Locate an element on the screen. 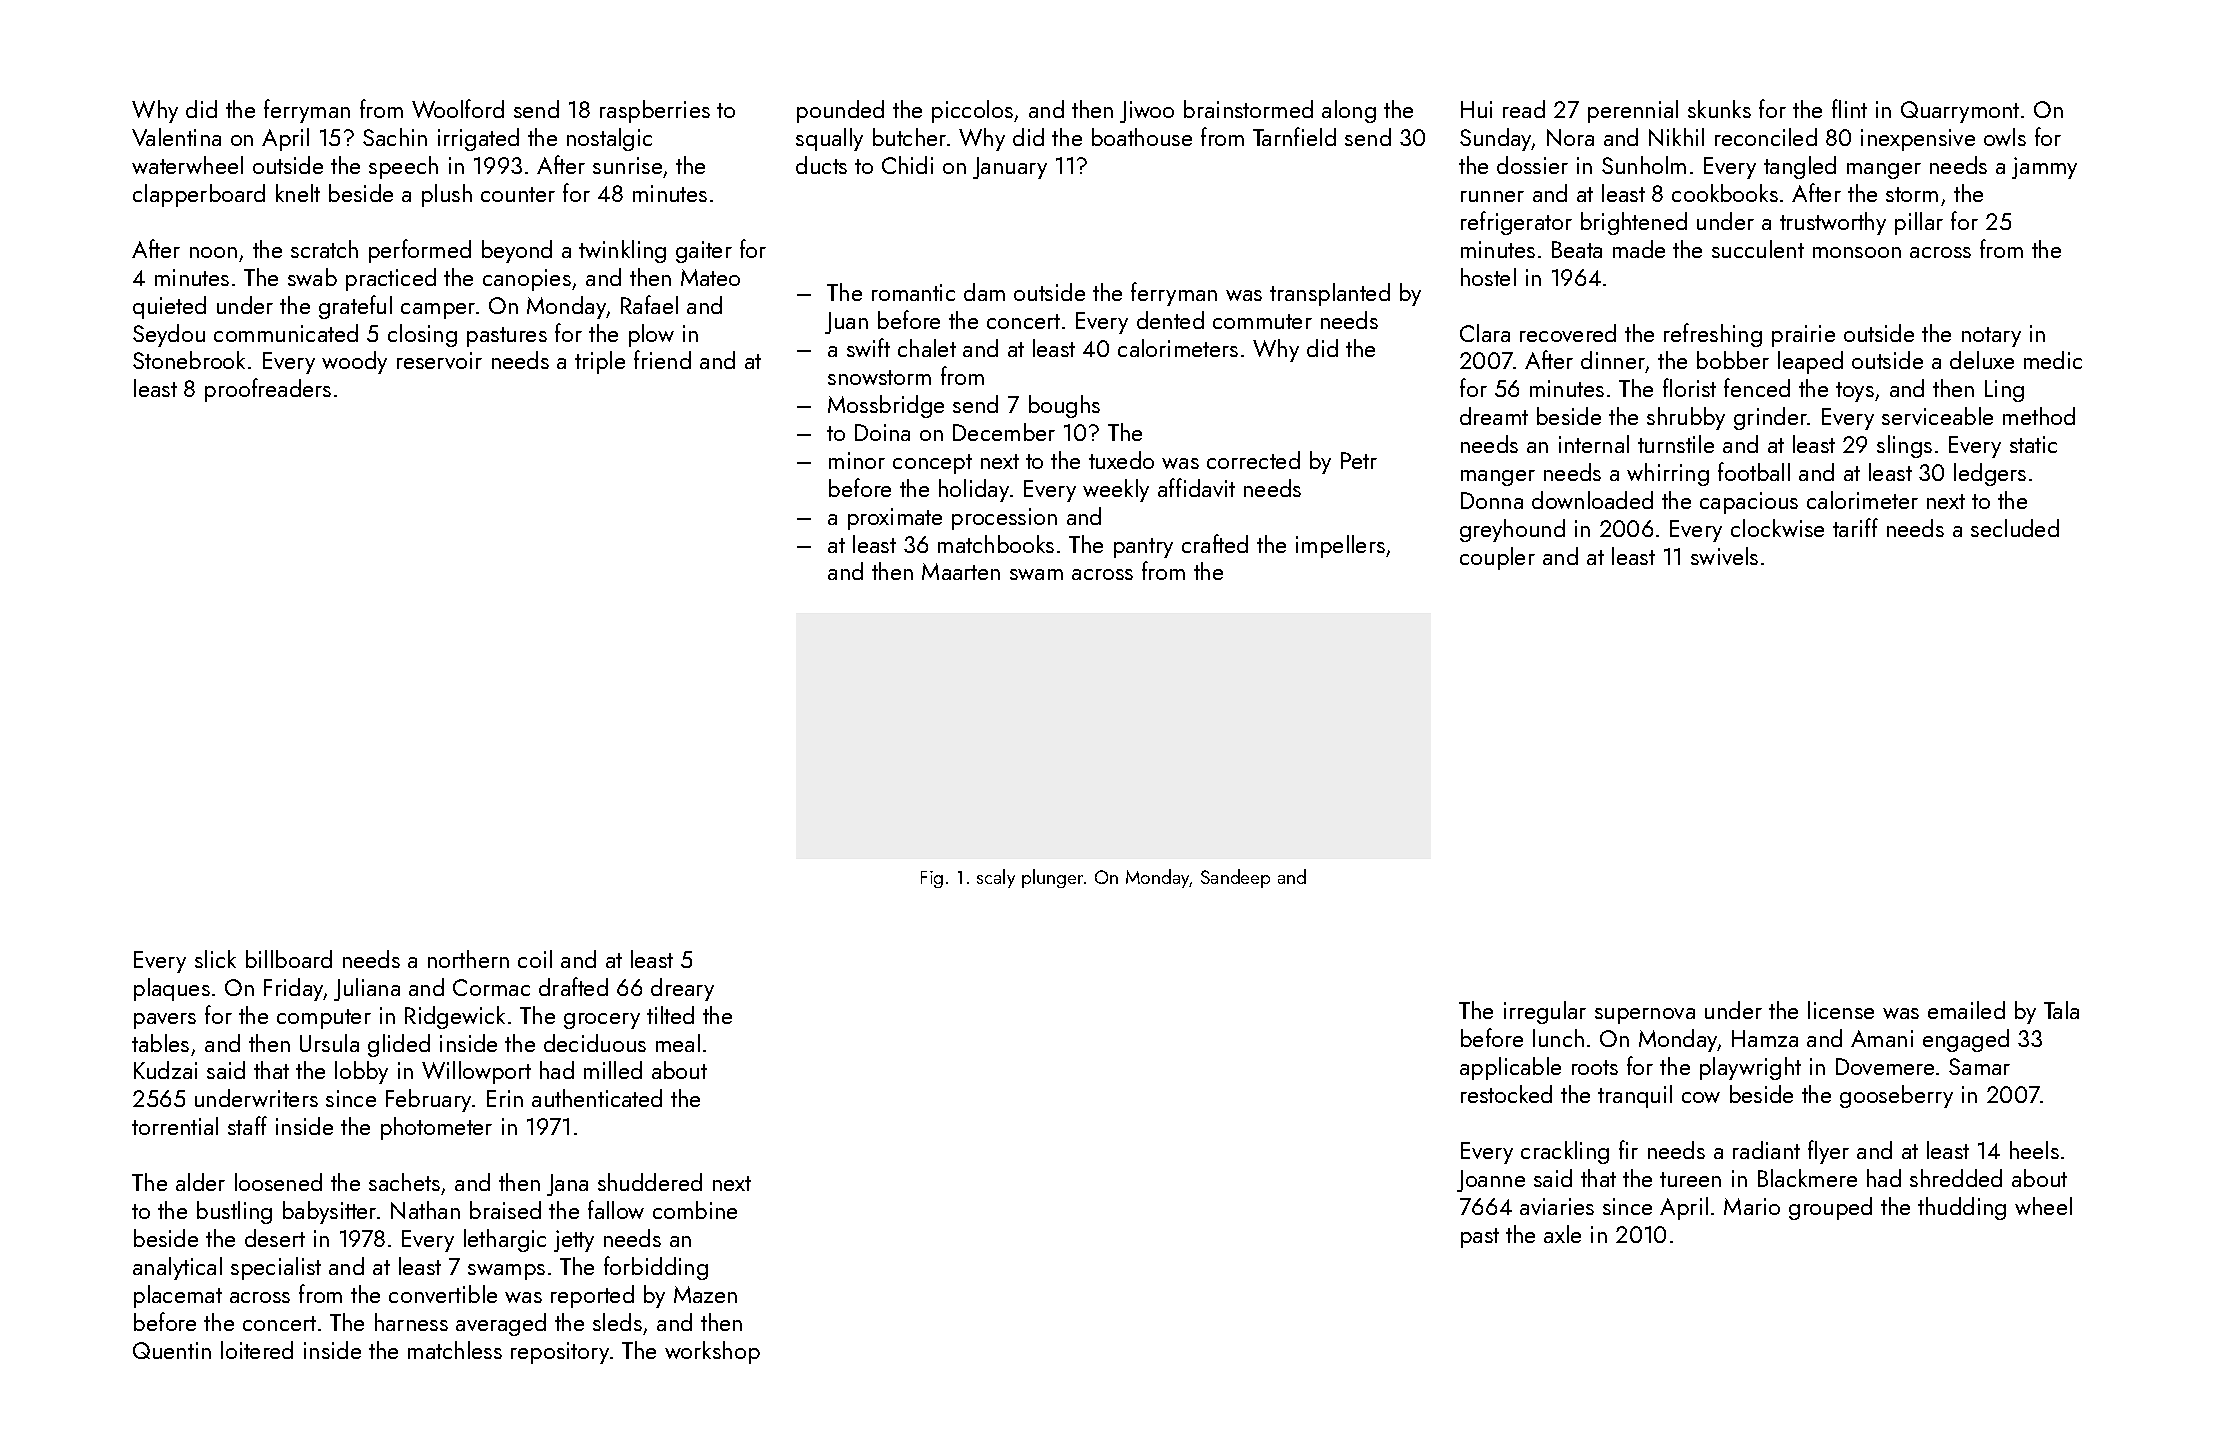 The width and height of the screenshot is (2227, 1441). medic is located at coordinates (2053, 360).
